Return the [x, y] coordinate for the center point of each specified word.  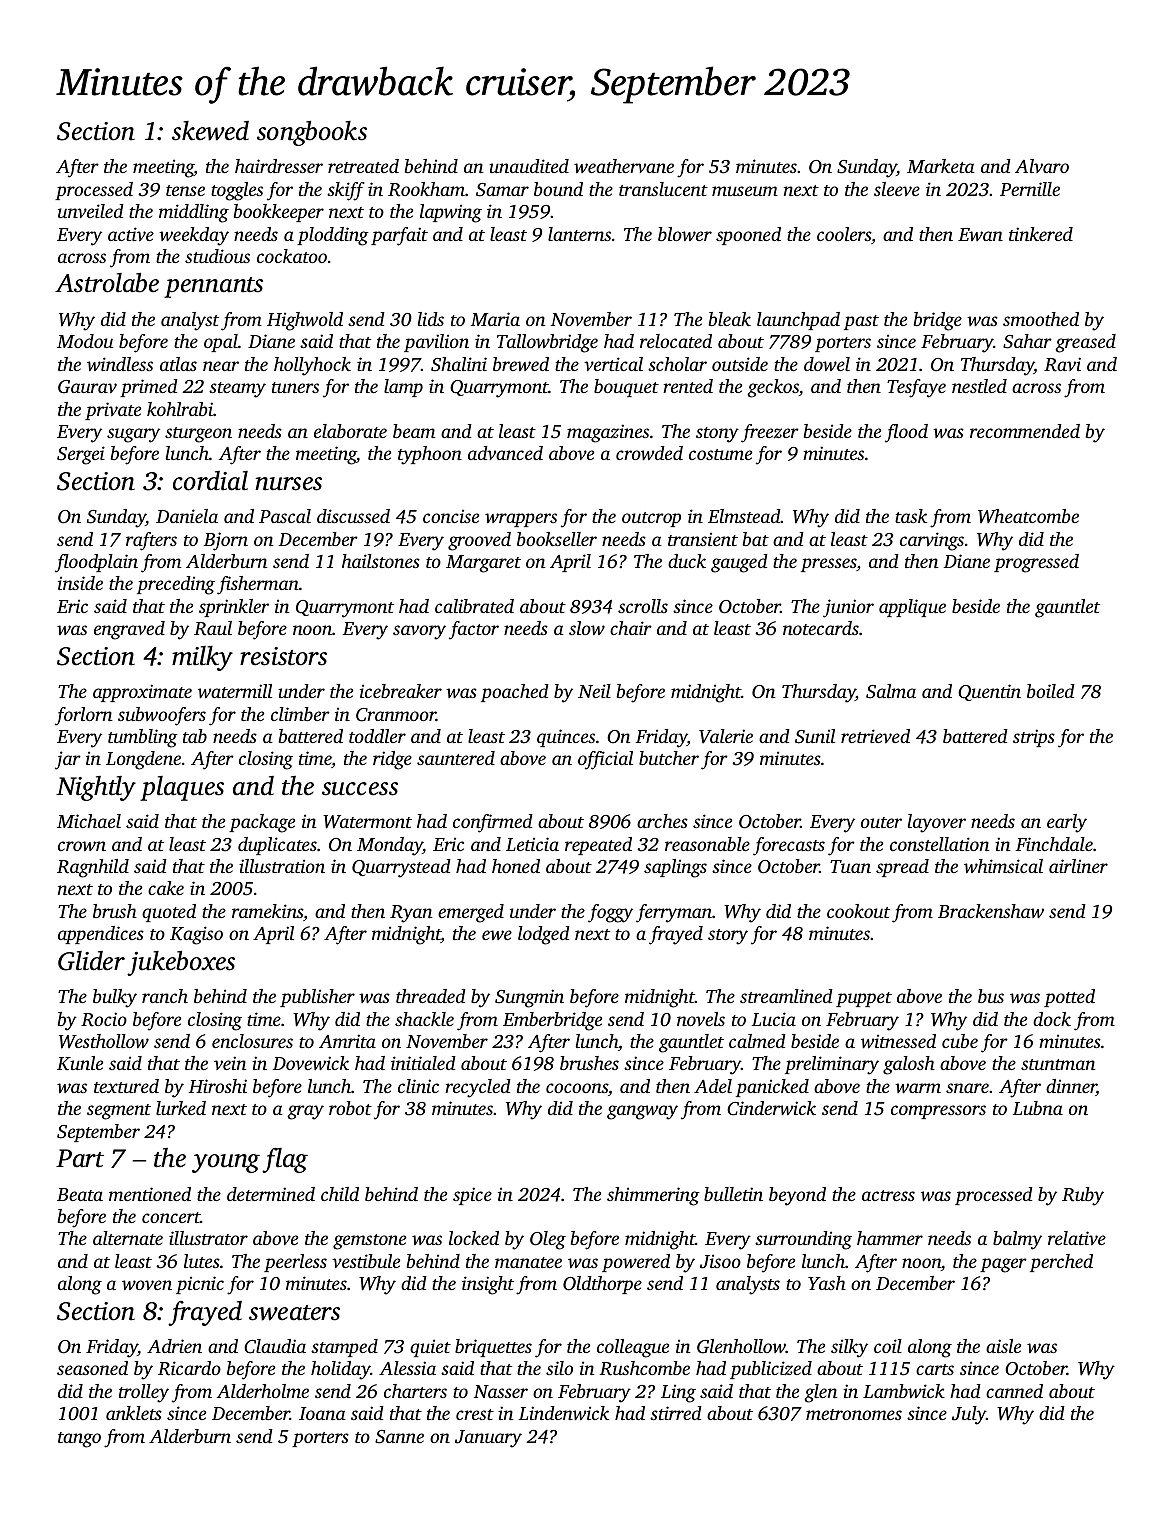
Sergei [81, 455]
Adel [713, 1086]
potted [1069, 998]
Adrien [174, 1346]
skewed [210, 131]
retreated [363, 166]
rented [688, 386]
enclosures [252, 1041]
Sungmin [529, 998]
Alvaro [1042, 166]
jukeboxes [181, 963]
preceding [176, 585]
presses [829, 565]
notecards [821, 628]
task [911, 516]
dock [1052, 1019]
